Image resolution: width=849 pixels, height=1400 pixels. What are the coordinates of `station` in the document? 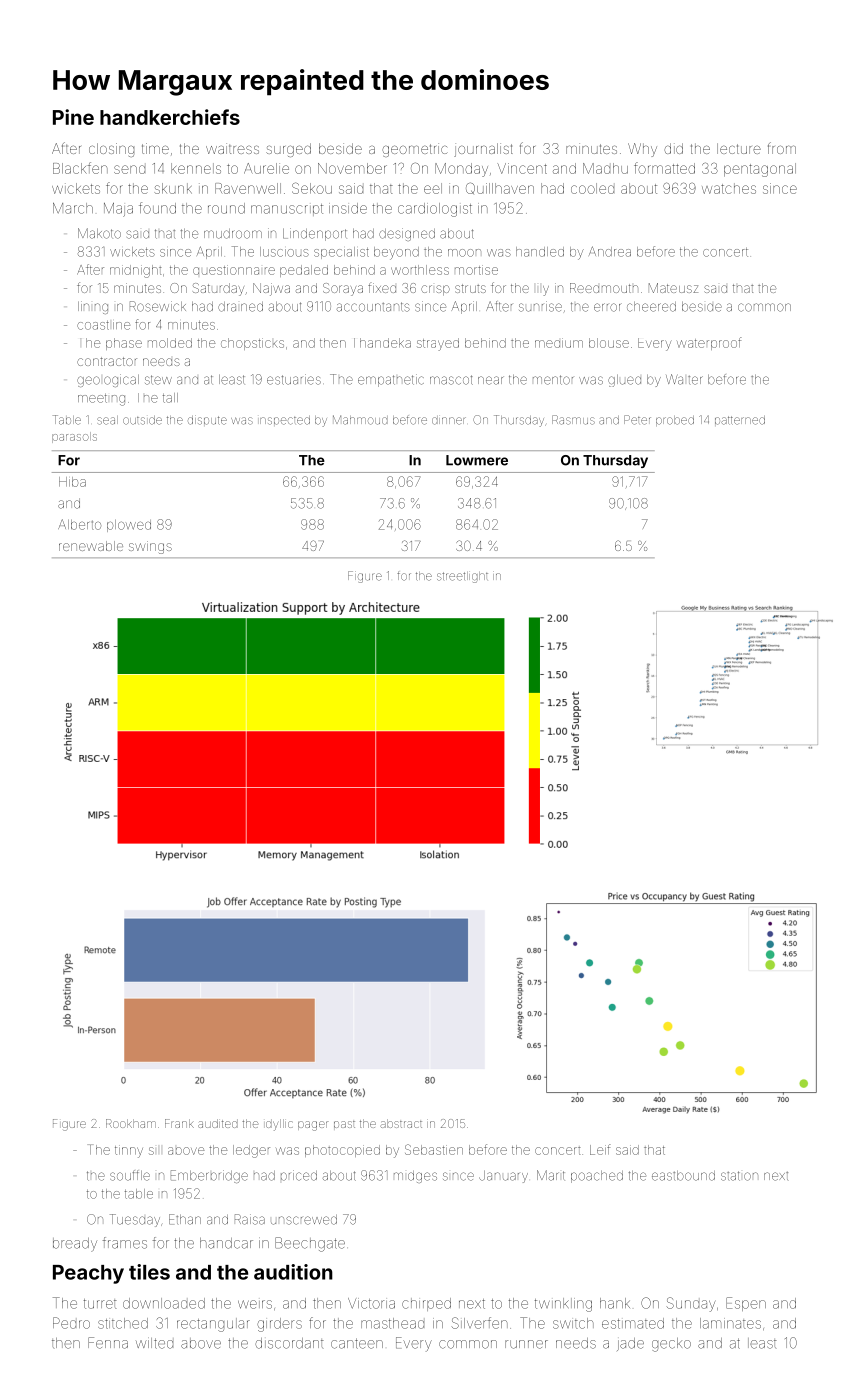 It's located at (739, 1176).
